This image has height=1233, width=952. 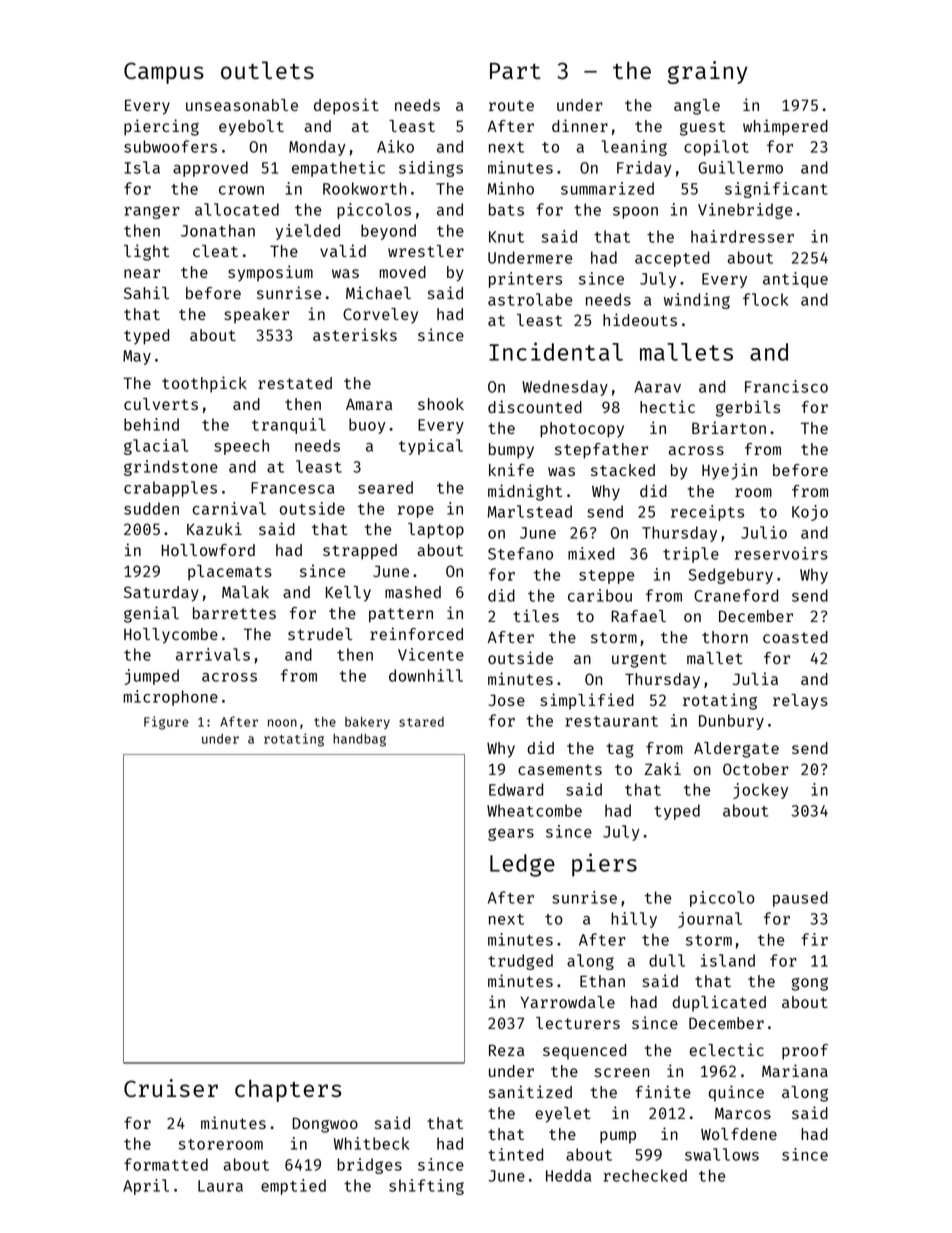 What do you see at coordinates (416, 512) in the image?
I see `rope` at bounding box center [416, 512].
